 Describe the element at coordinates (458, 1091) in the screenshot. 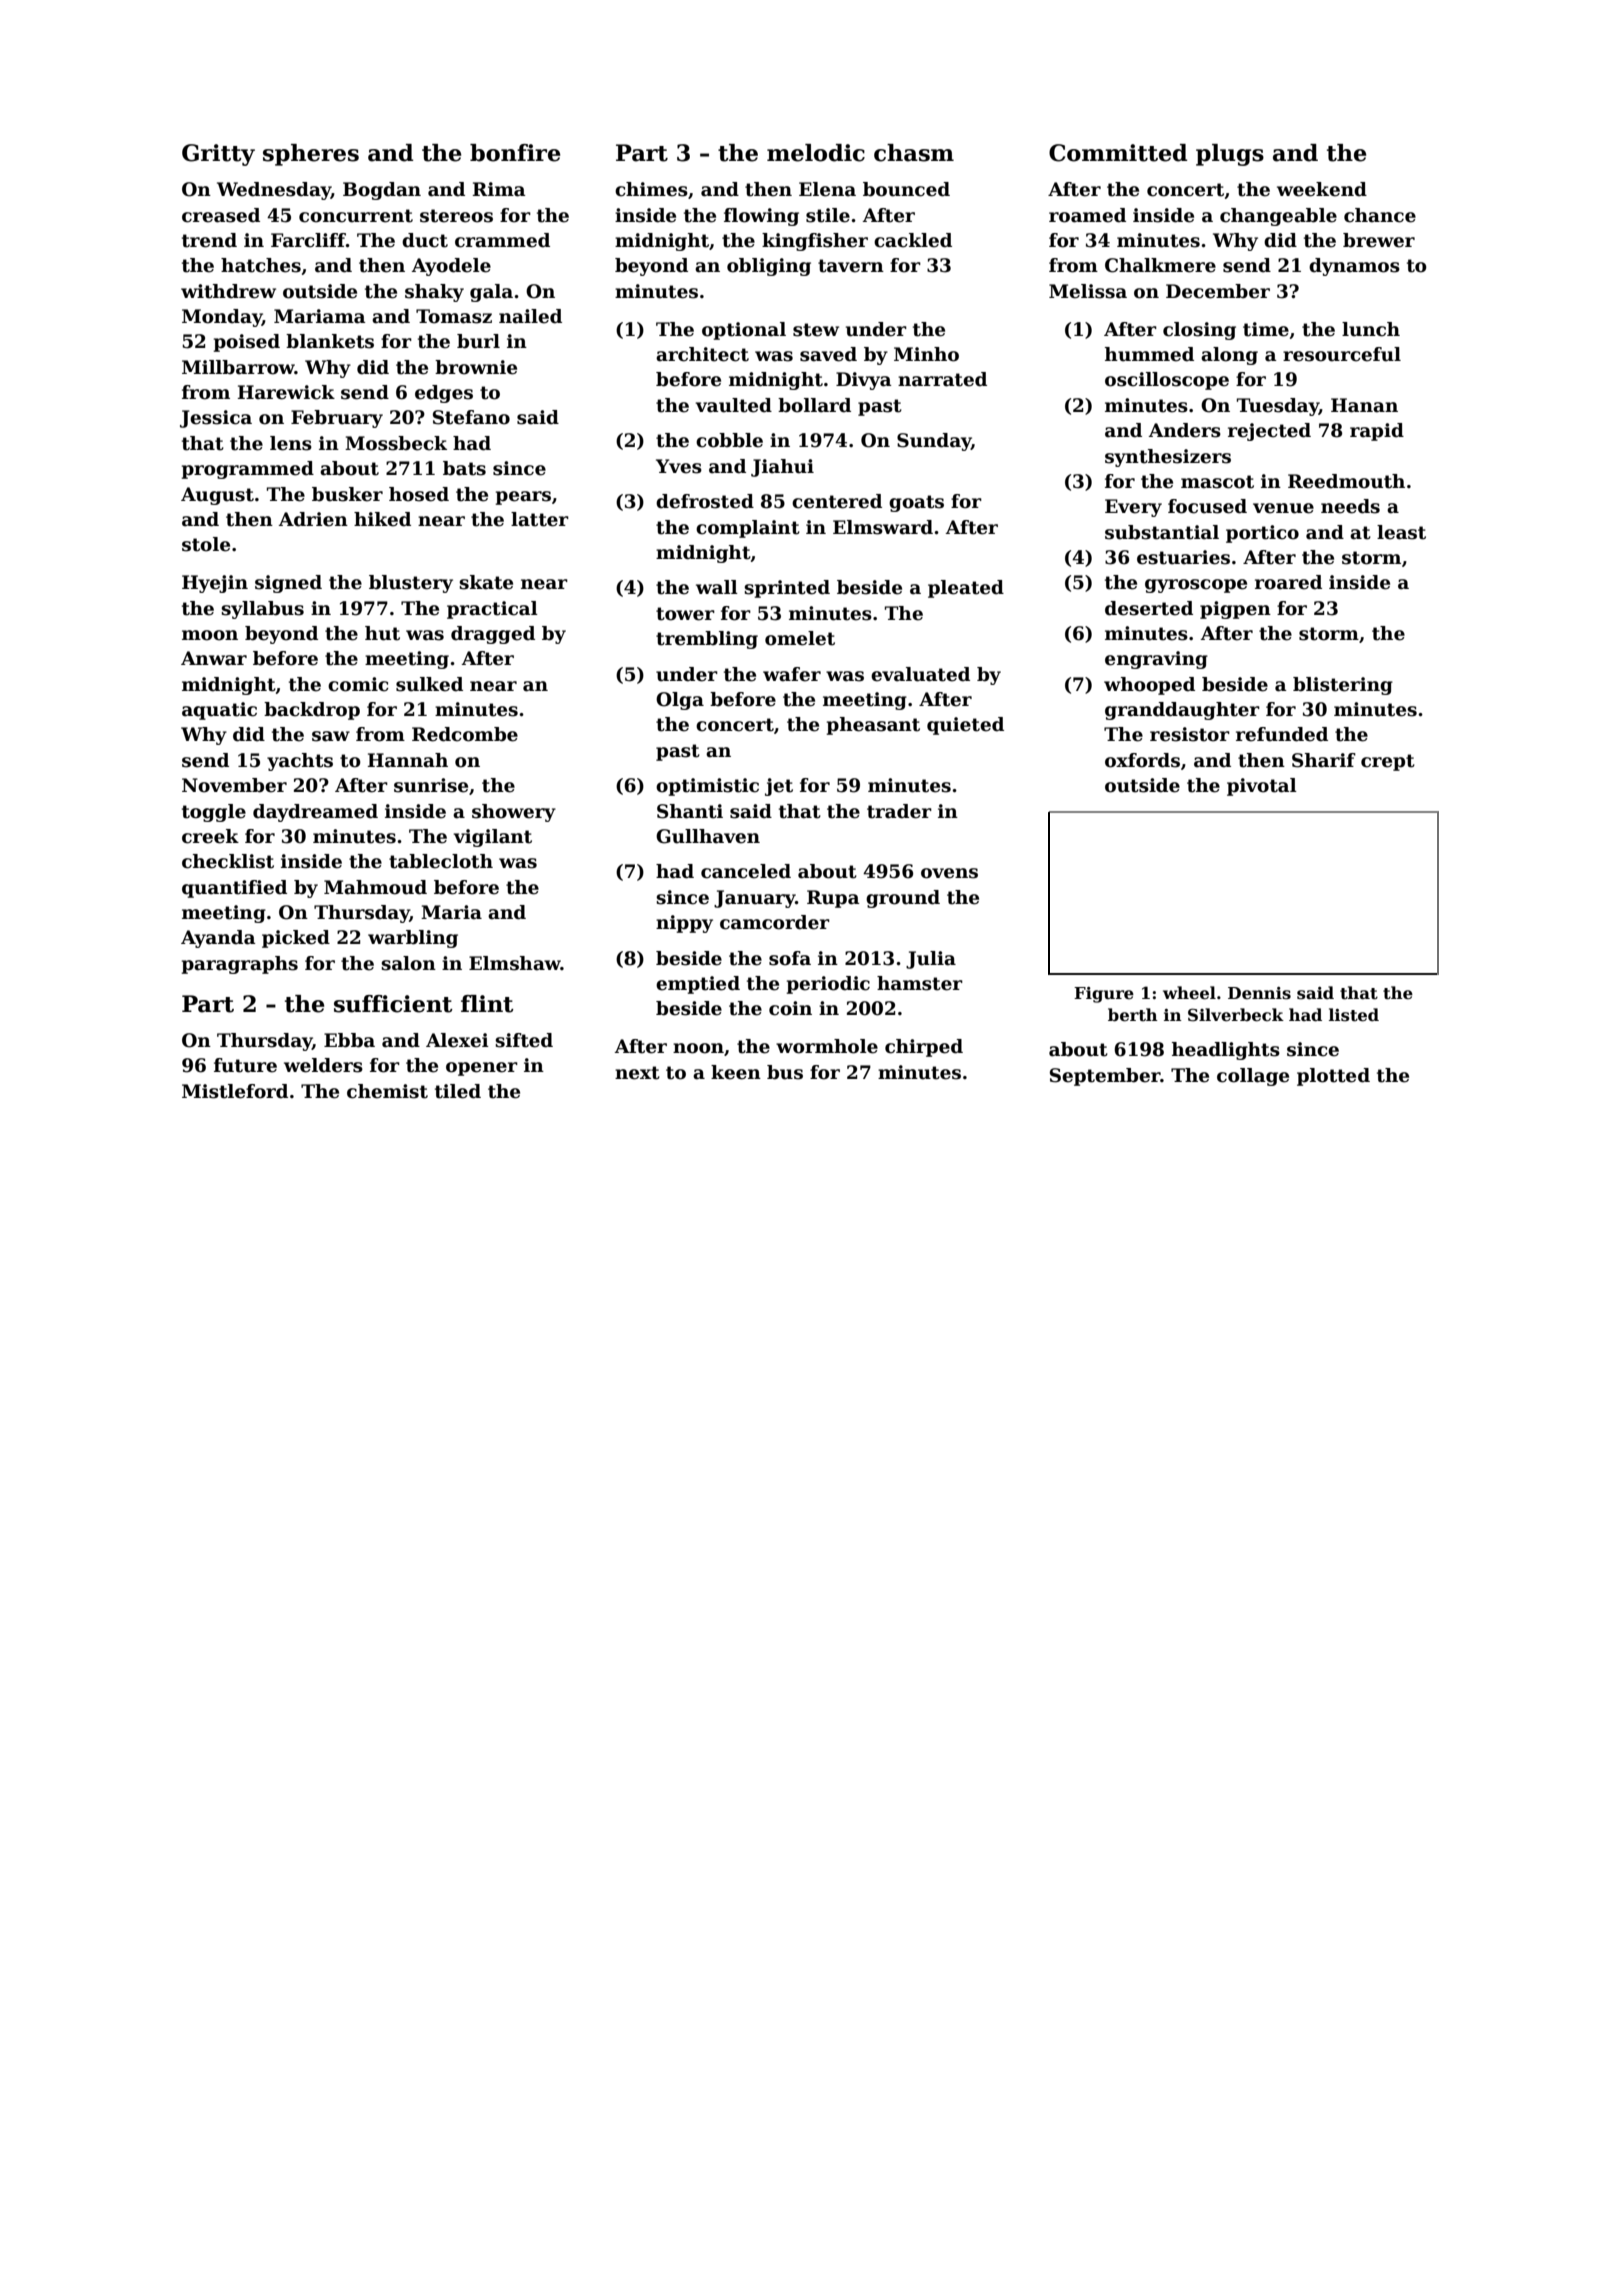

I see `tiled` at that location.
